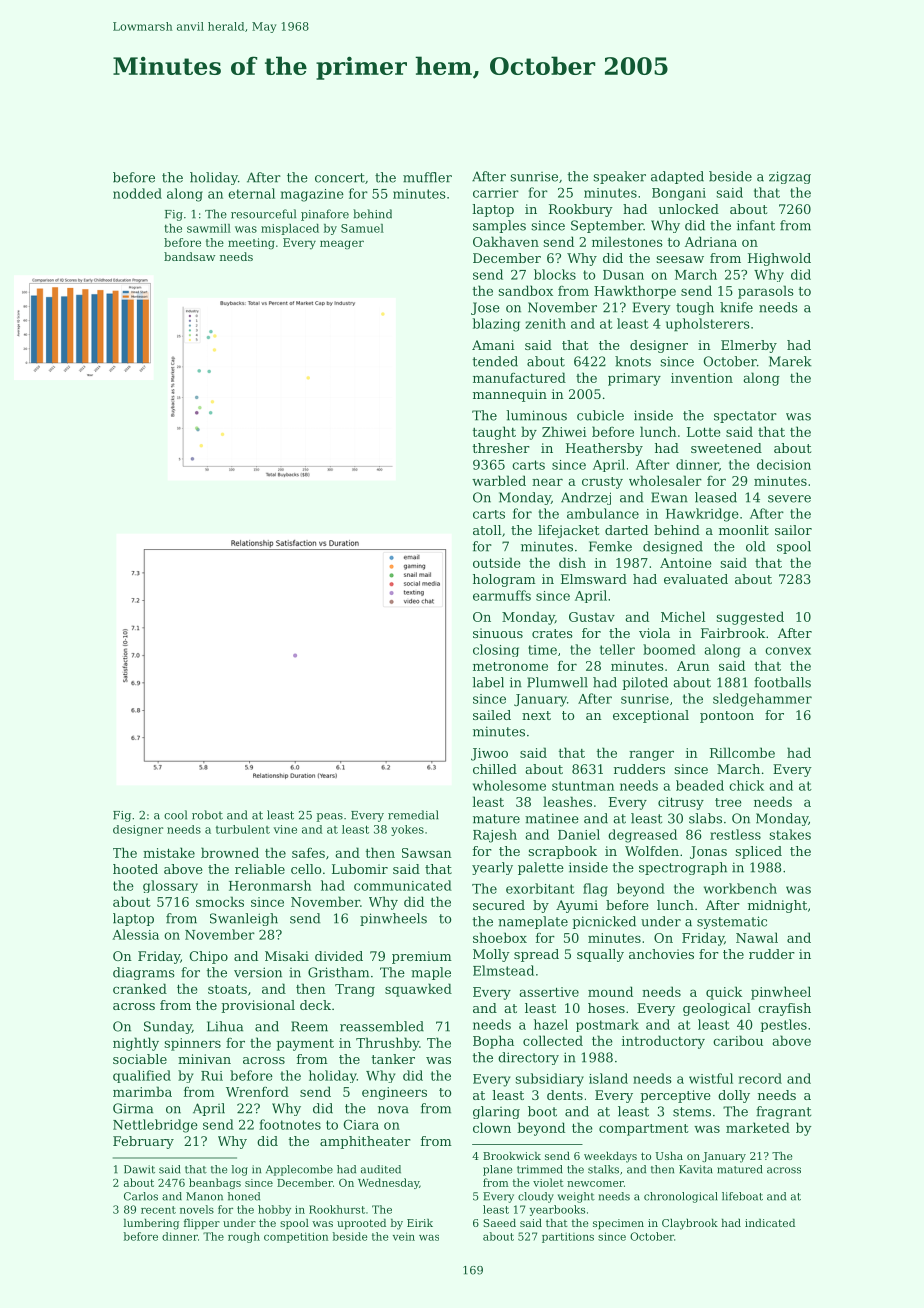 The height and width of the screenshot is (1308, 924). Describe the element at coordinates (151, 1224) in the screenshot. I see `lumbering` at that location.
